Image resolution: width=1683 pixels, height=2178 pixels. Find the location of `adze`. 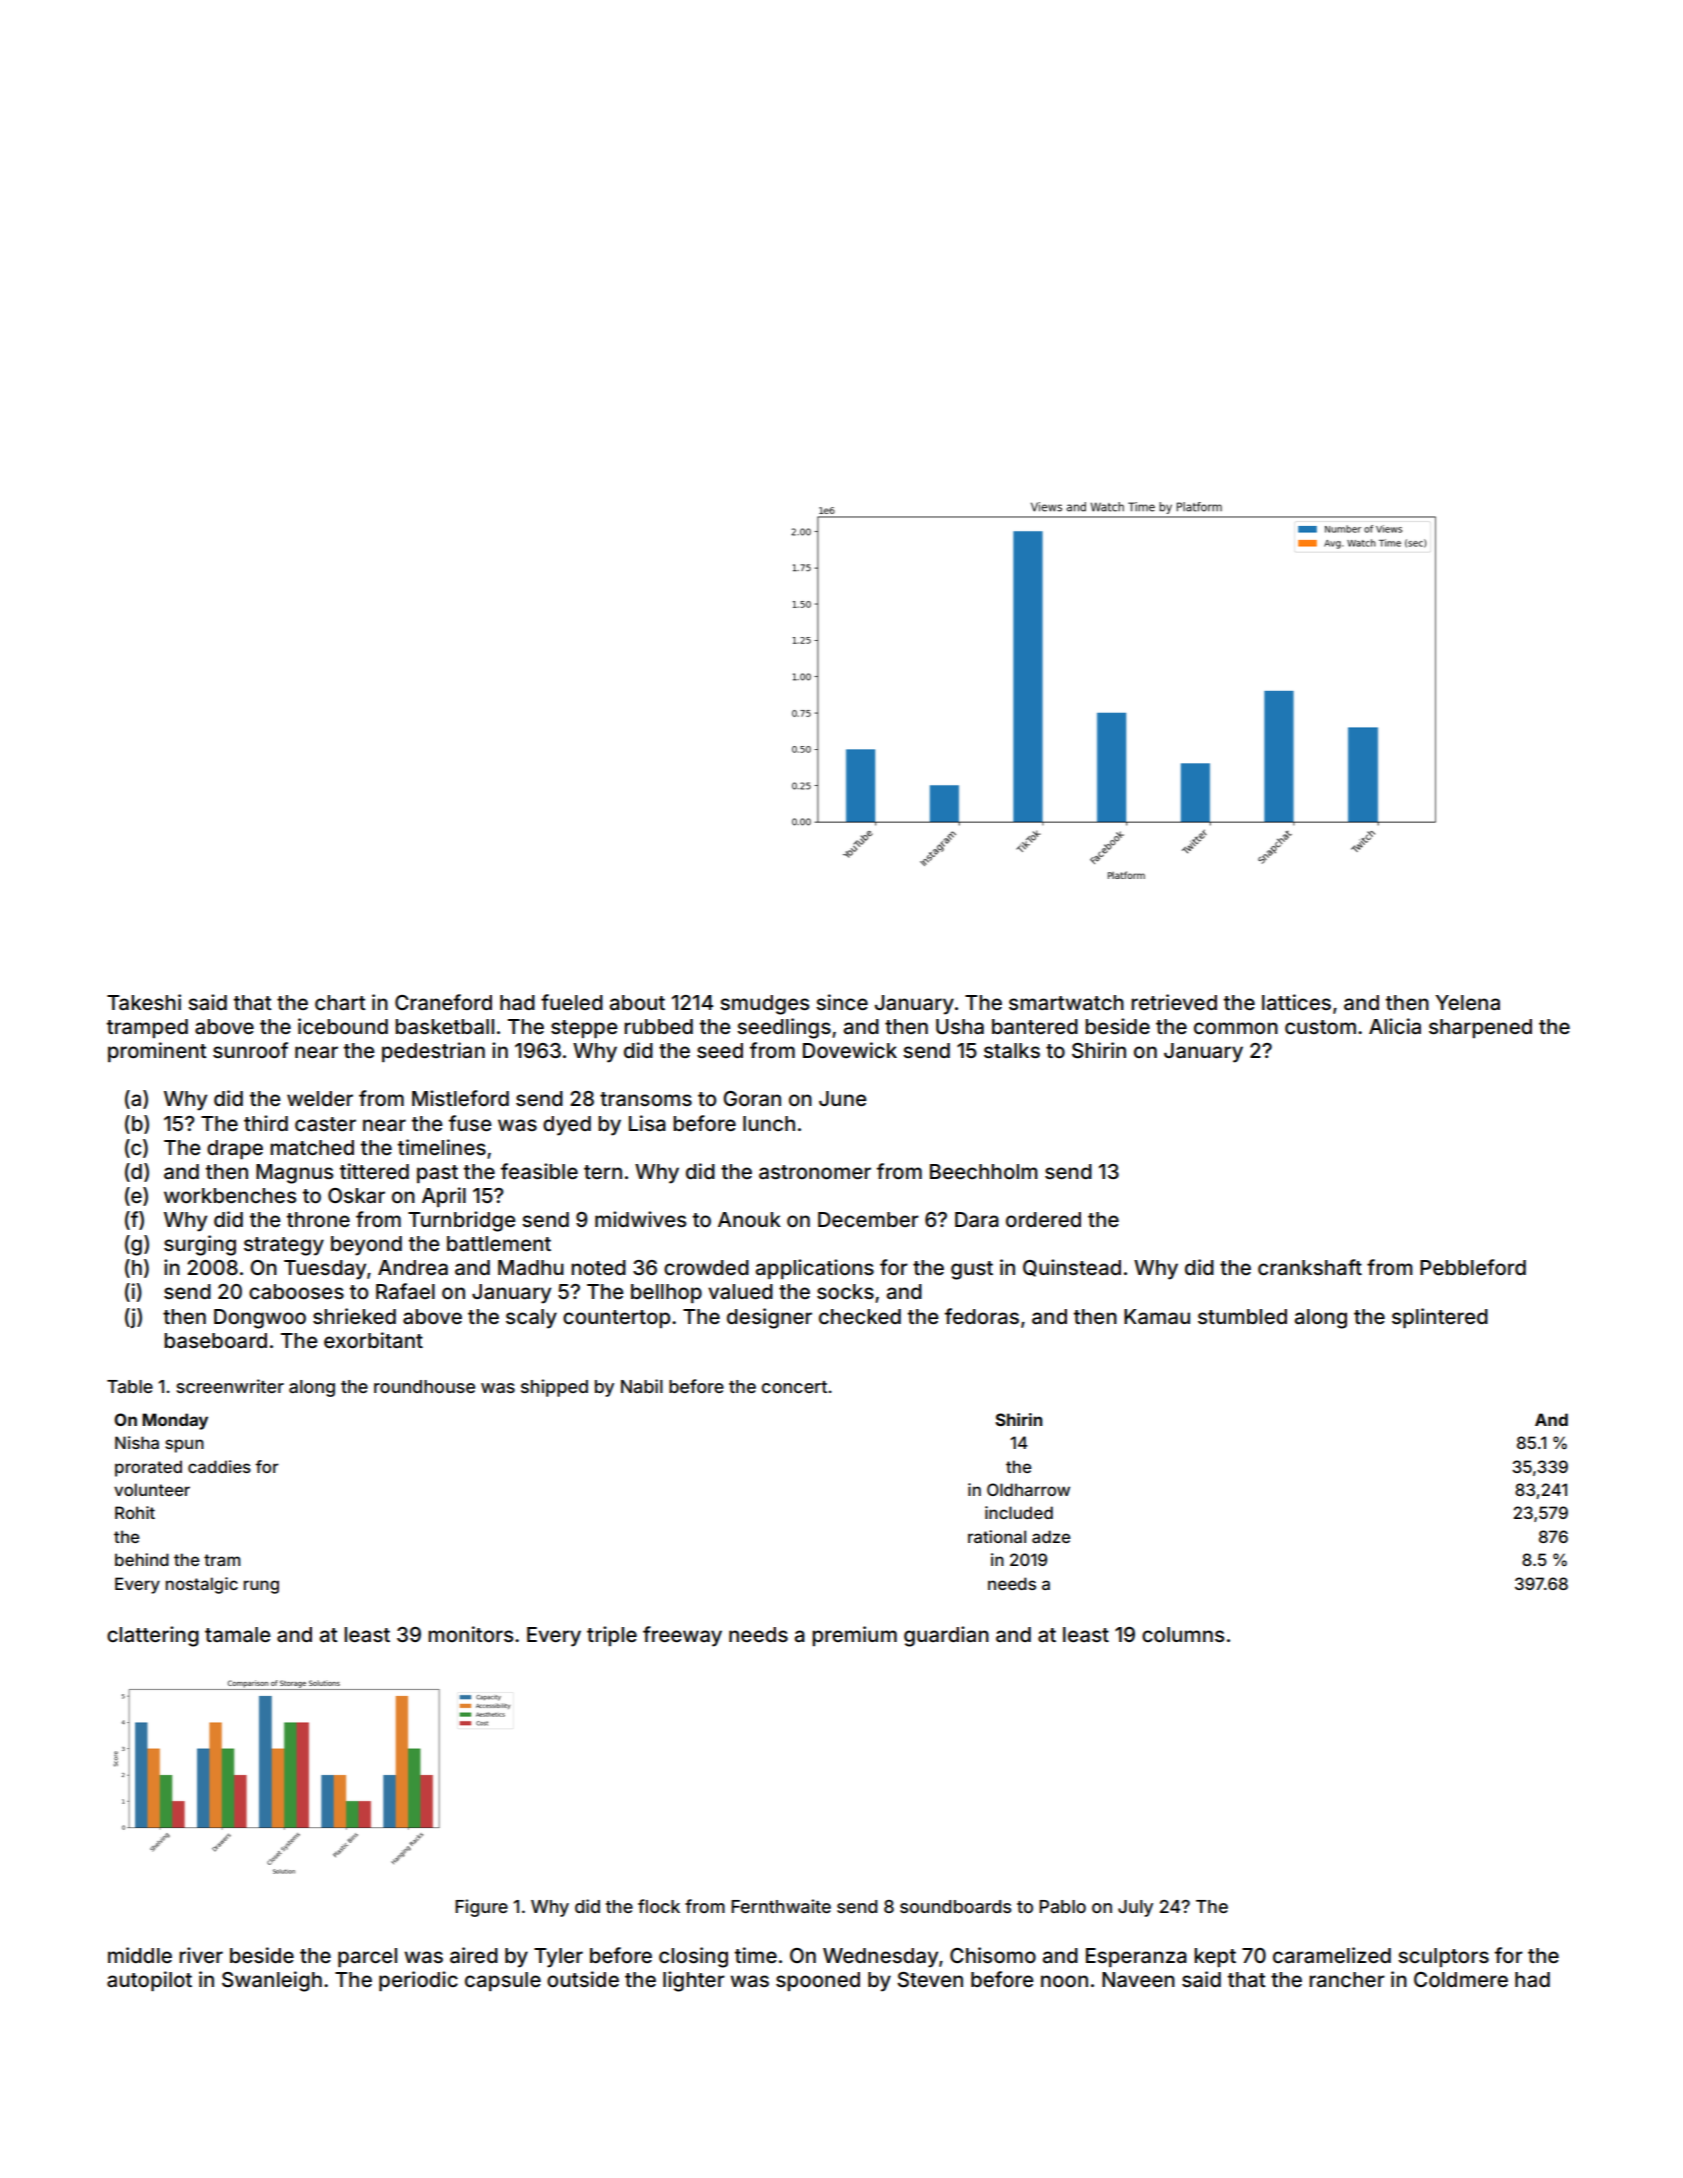

adze is located at coordinates (1051, 1536).
